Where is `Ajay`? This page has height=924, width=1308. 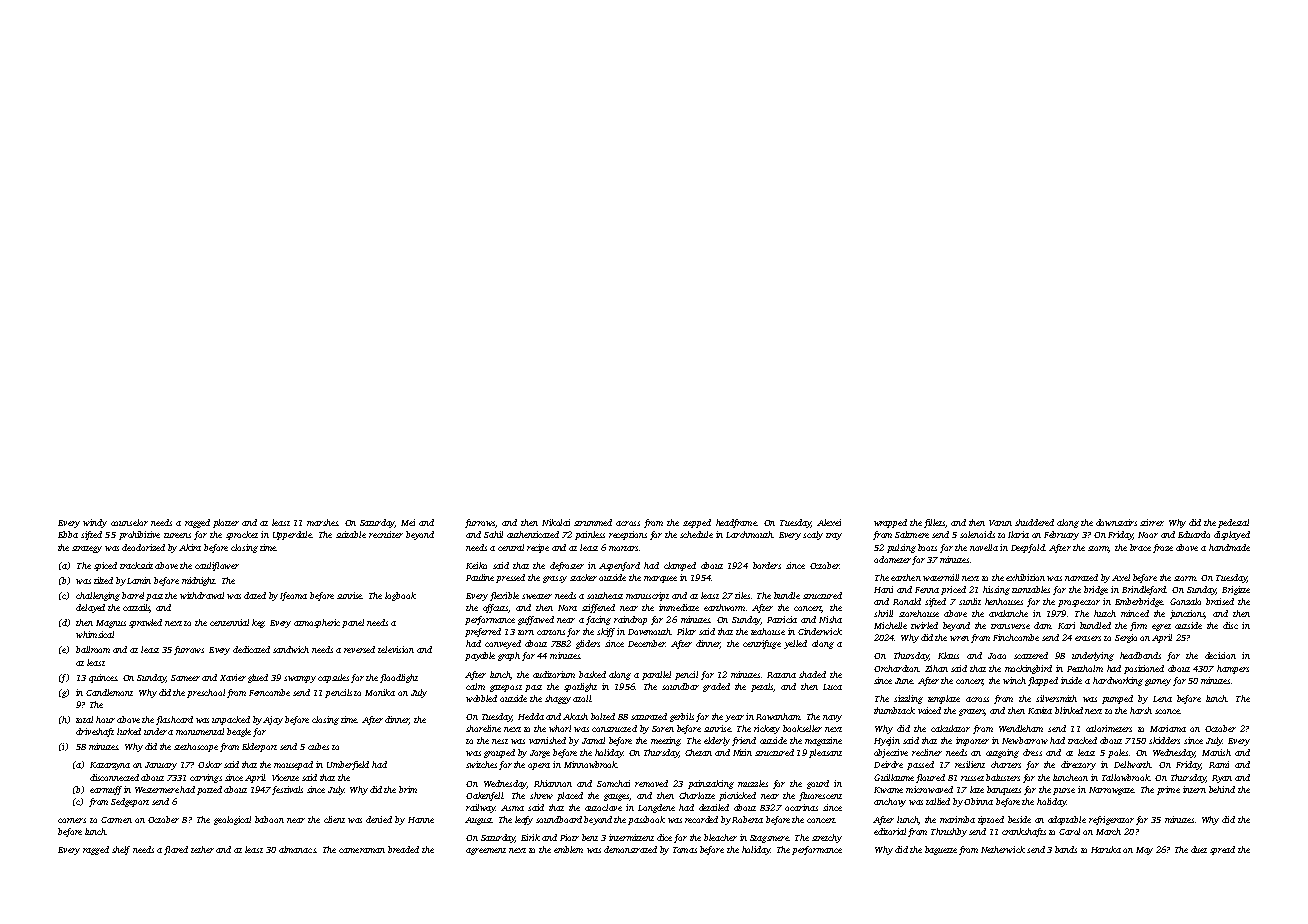 Ajay is located at coordinates (273, 720).
